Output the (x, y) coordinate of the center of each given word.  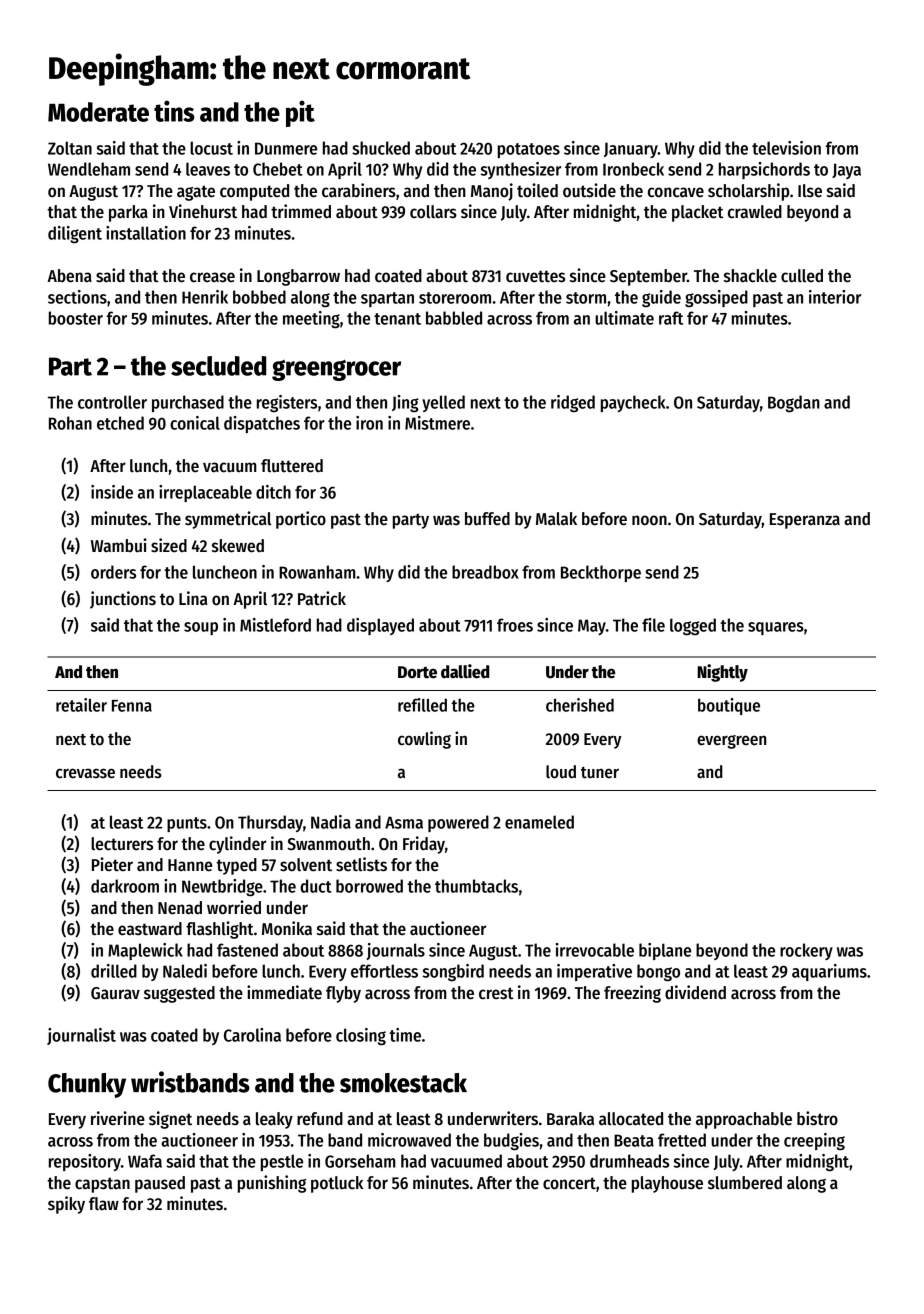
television (786, 148)
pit (300, 113)
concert (569, 1183)
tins (174, 111)
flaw (104, 1204)
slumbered (745, 1183)
